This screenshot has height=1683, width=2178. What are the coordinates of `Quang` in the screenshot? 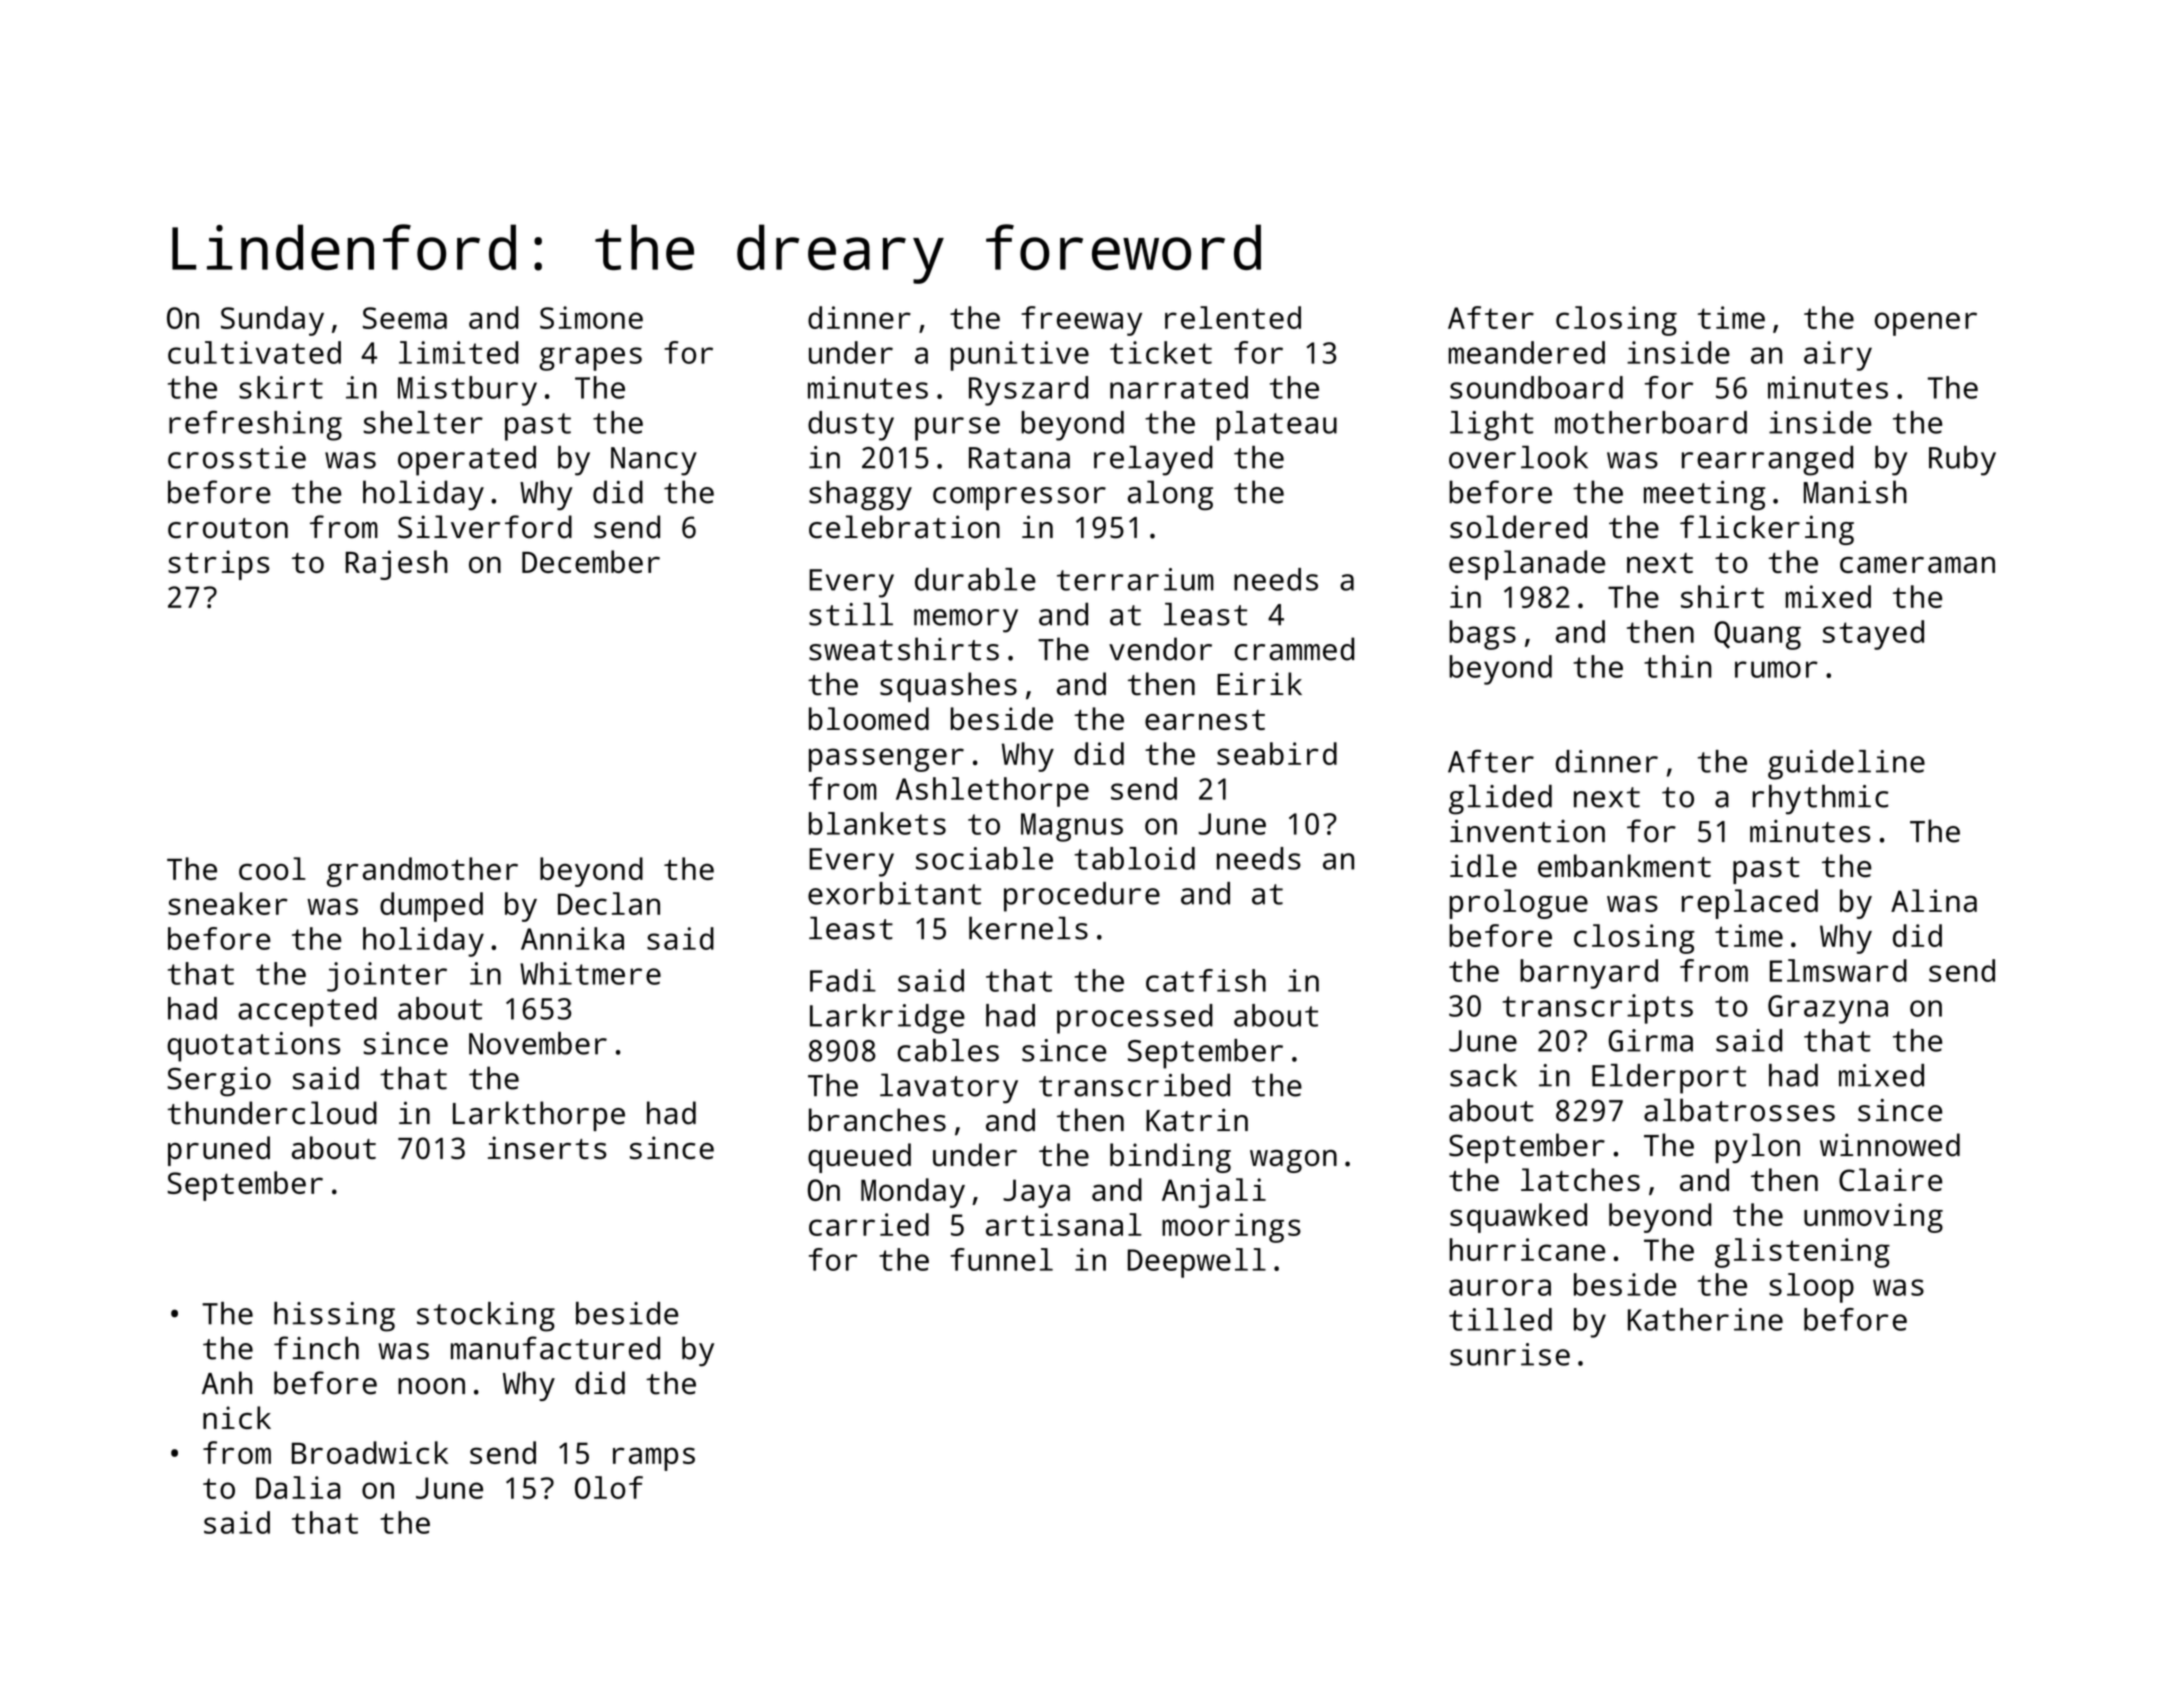 It's located at (1757, 635).
